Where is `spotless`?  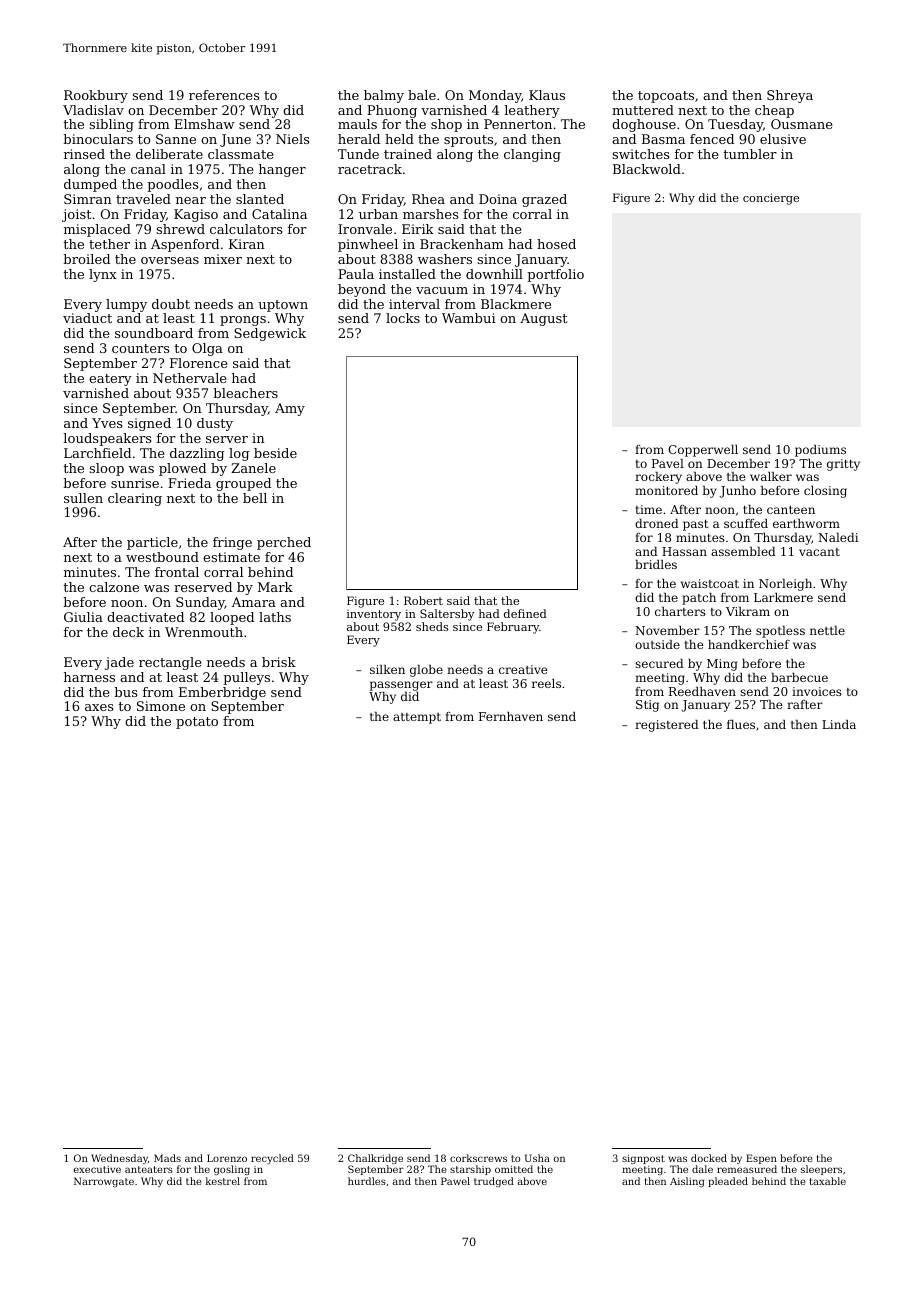 spotless is located at coordinates (780, 632).
